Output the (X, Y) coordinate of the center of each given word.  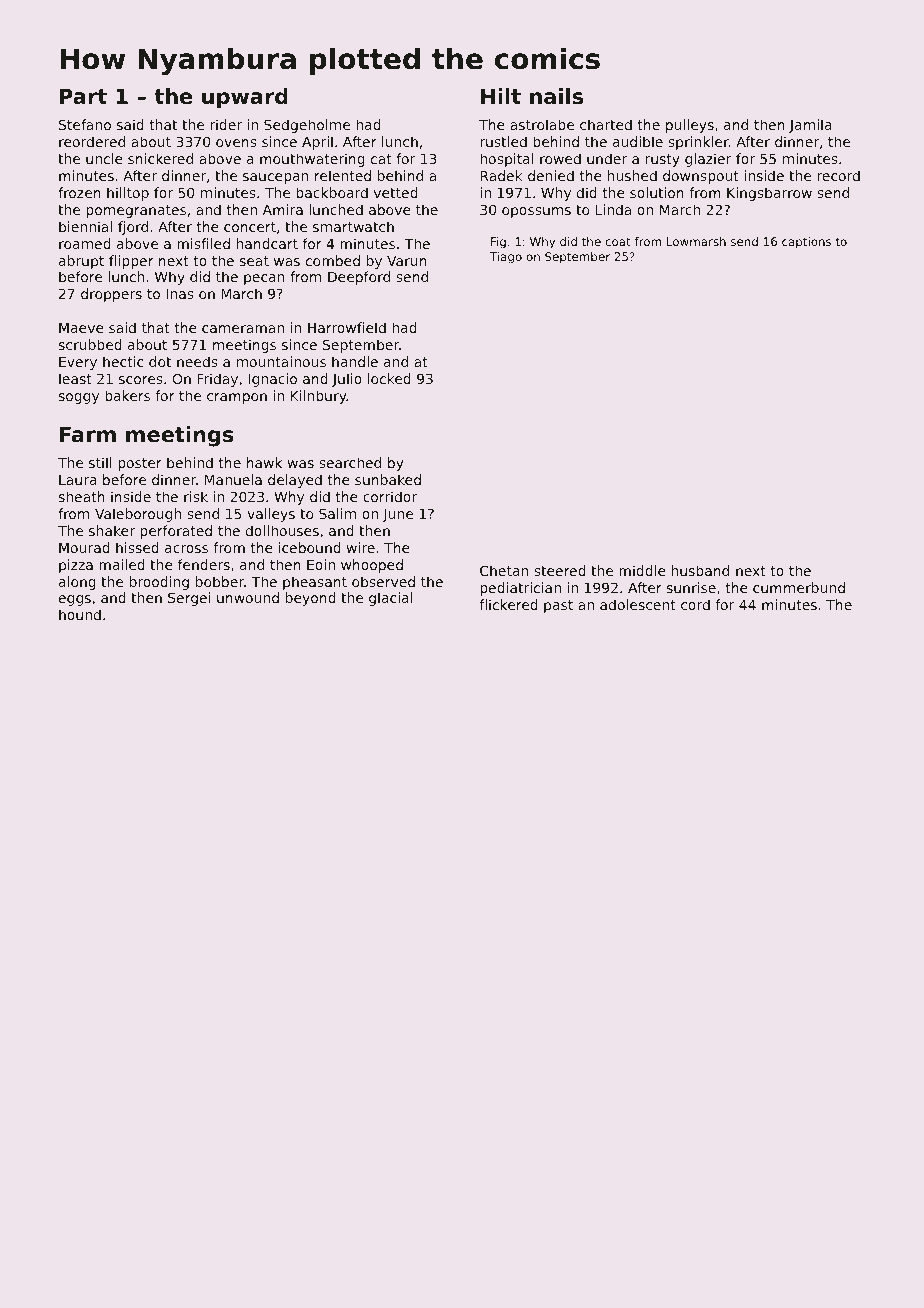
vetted (396, 192)
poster (140, 464)
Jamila (810, 126)
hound (80, 614)
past (558, 606)
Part (83, 96)
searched (350, 462)
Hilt (501, 96)
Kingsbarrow (769, 194)
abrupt (81, 262)
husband (700, 570)
